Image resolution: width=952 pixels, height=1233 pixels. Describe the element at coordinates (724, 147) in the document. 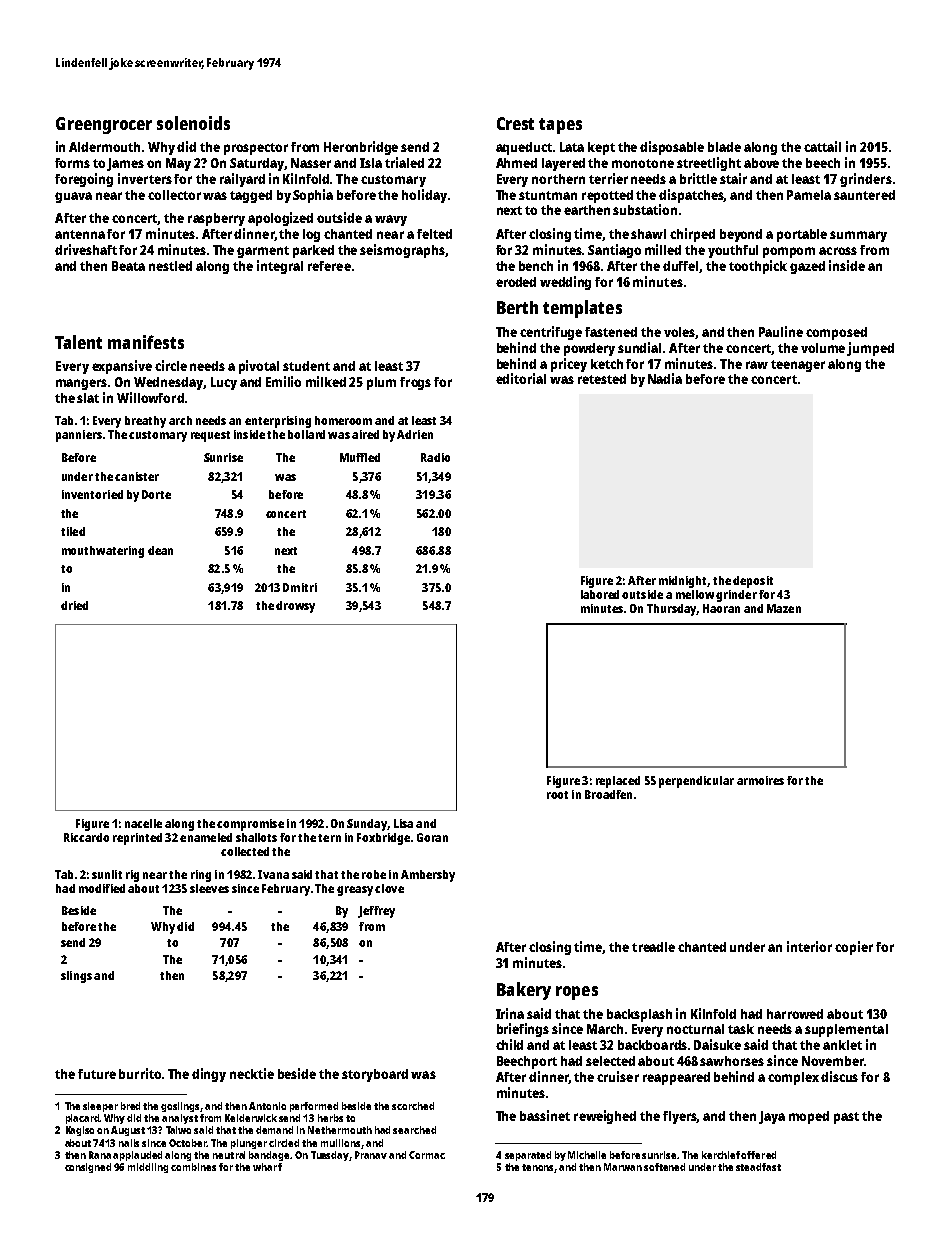

I see `blade` at that location.
